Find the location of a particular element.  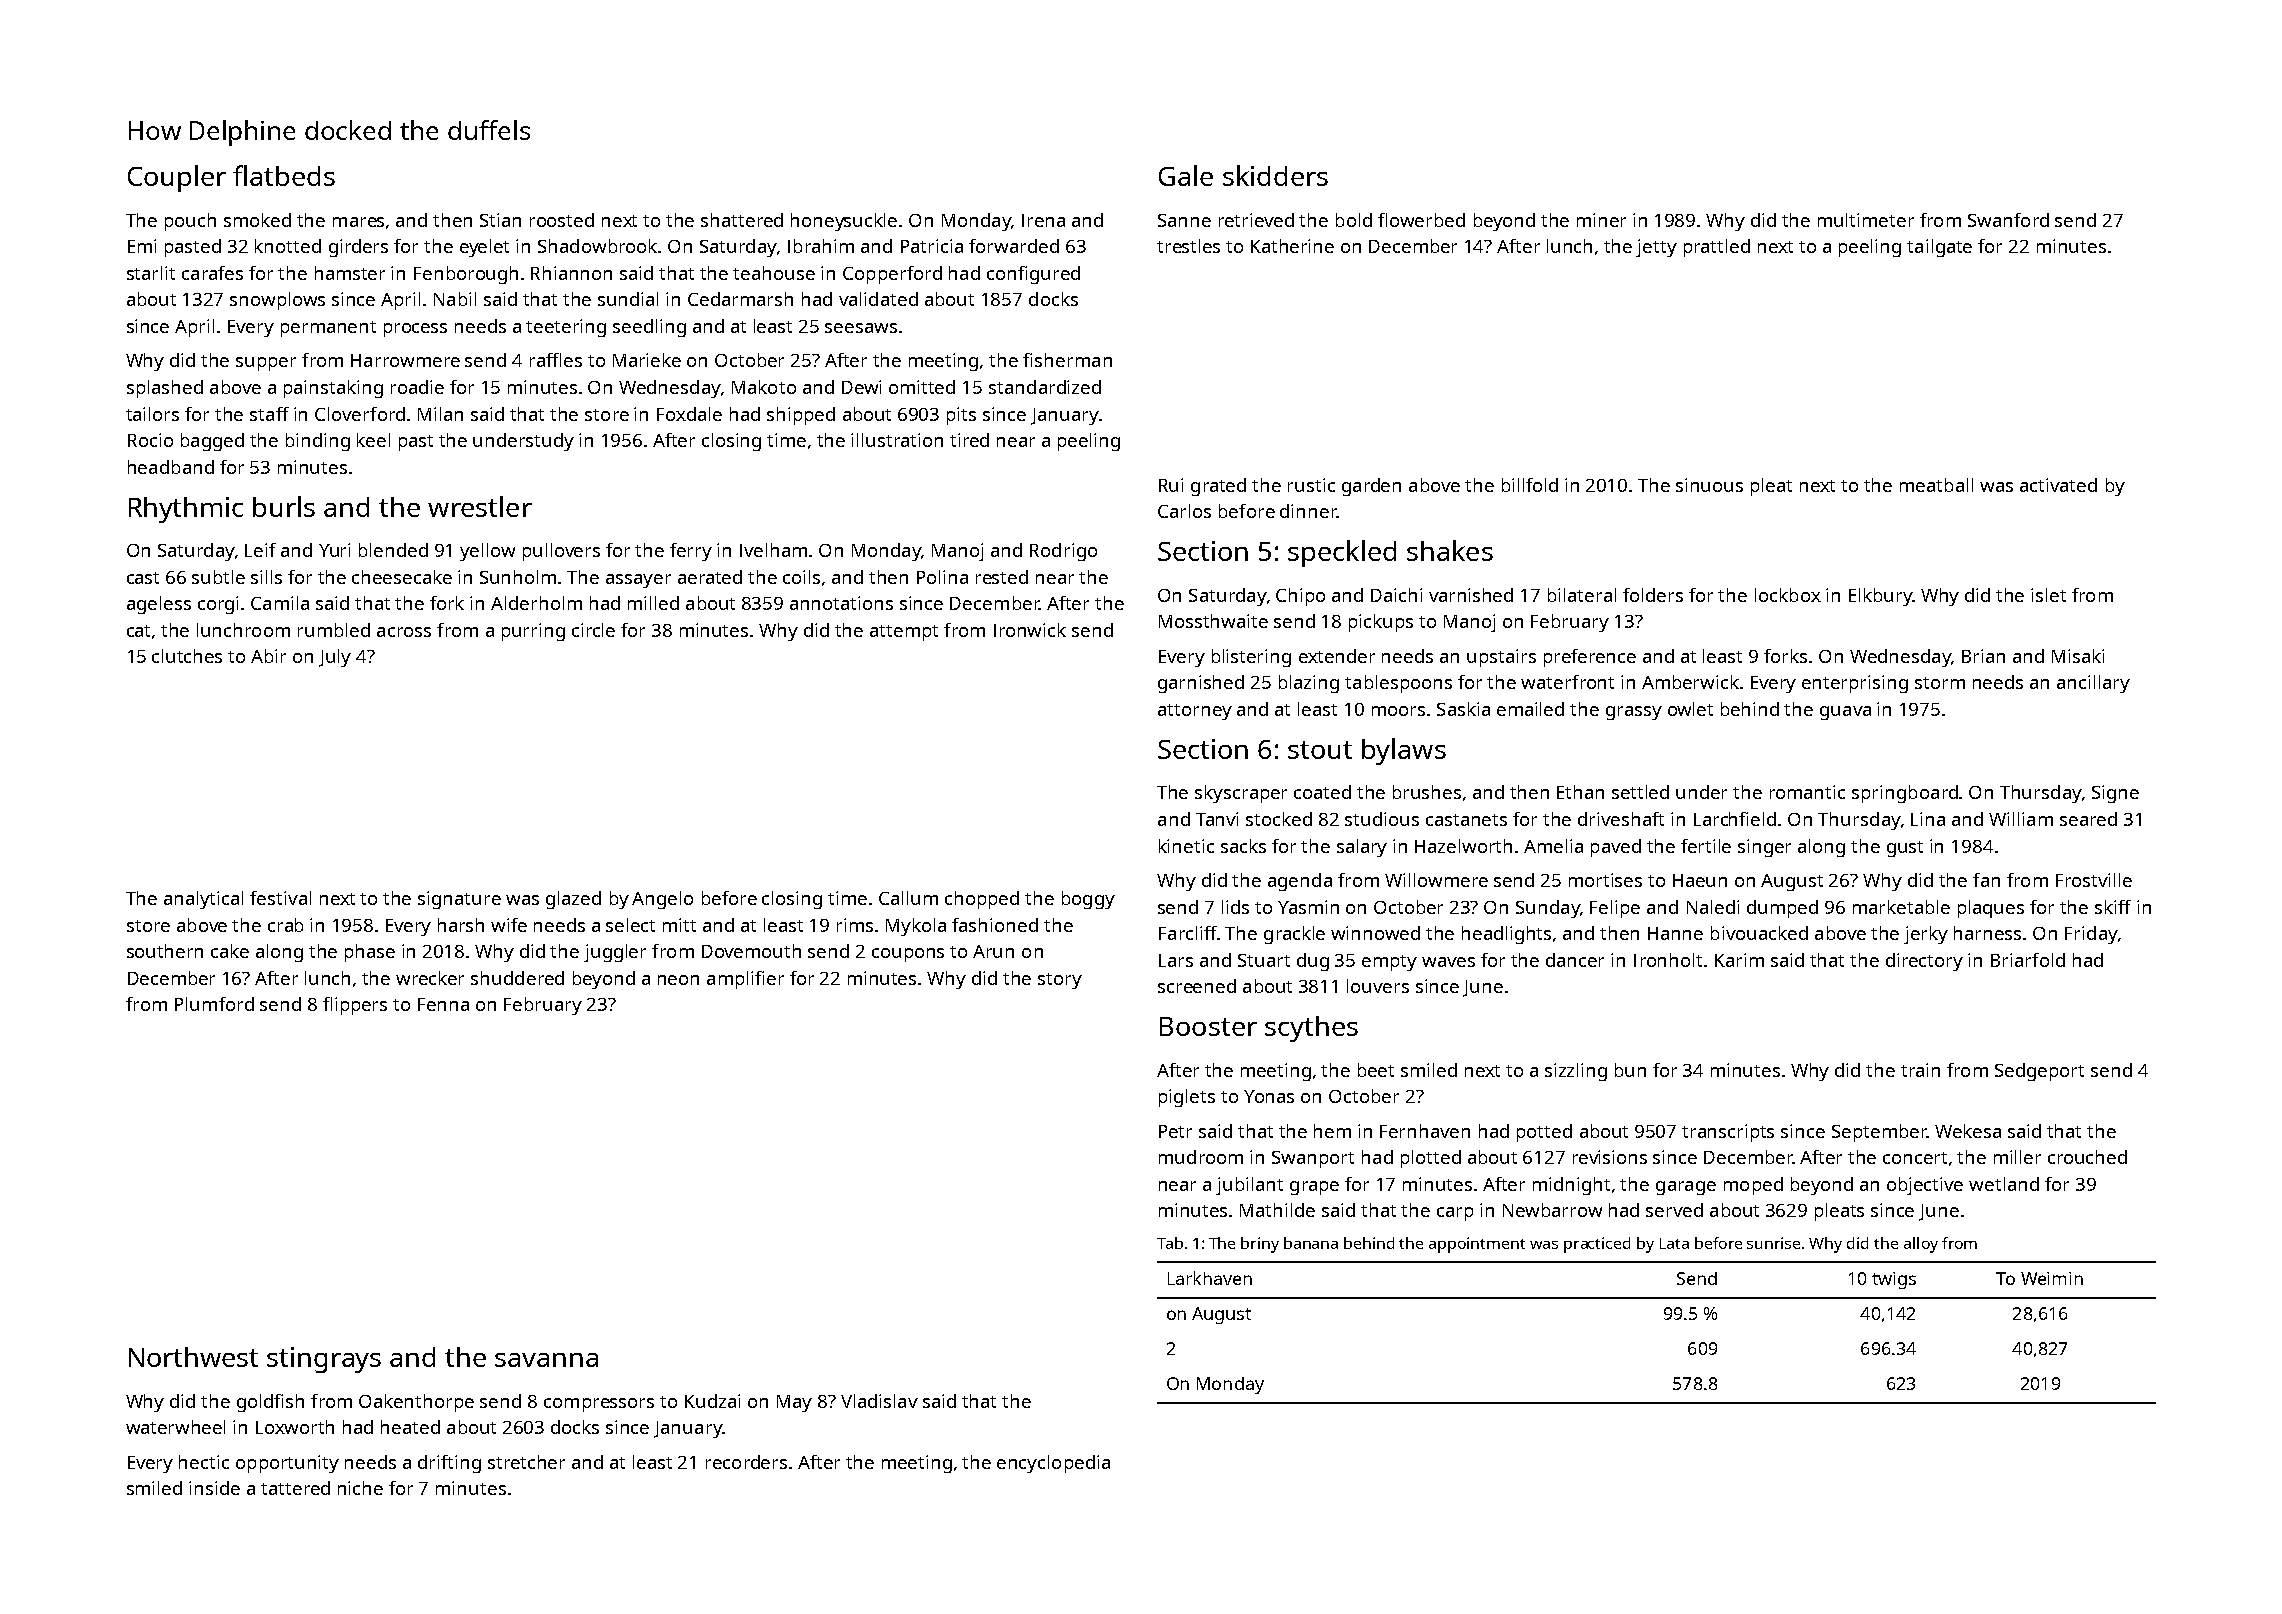

mudroom is located at coordinates (1201, 1157).
